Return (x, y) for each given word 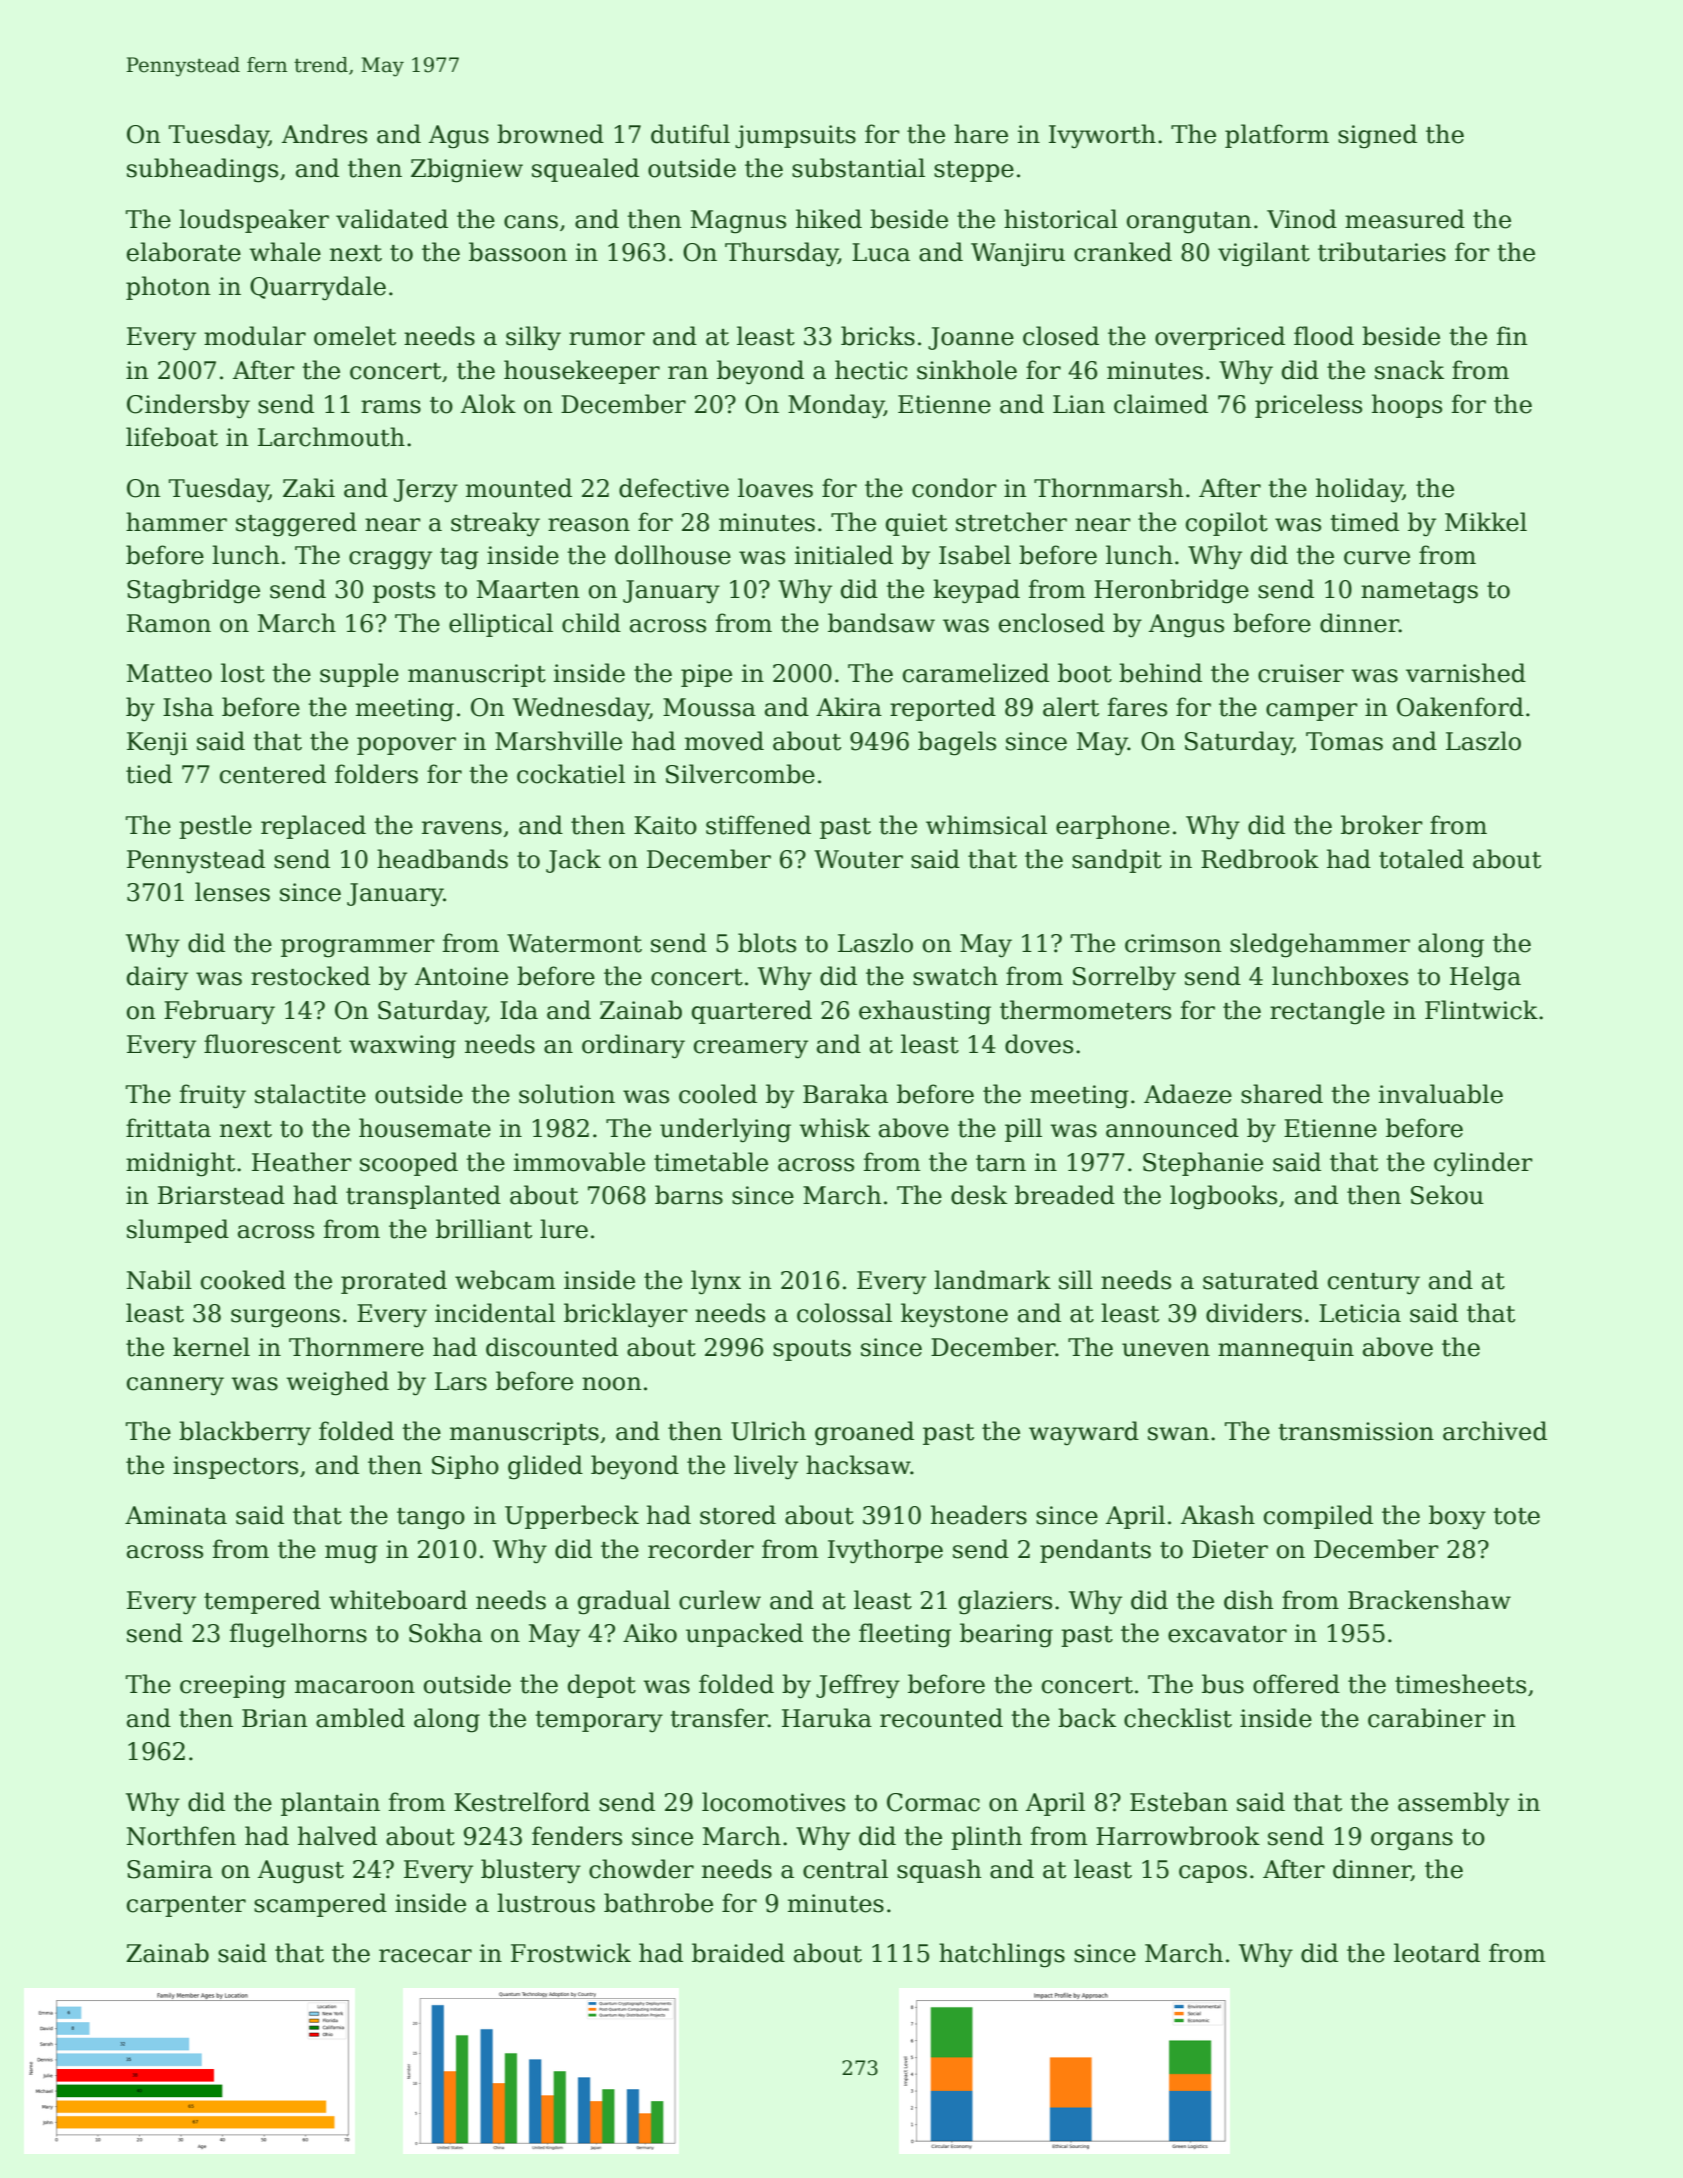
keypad (976, 591)
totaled (1421, 859)
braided (738, 1953)
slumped (178, 1231)
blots (767, 943)
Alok (488, 404)
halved (337, 1836)
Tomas (1344, 741)
